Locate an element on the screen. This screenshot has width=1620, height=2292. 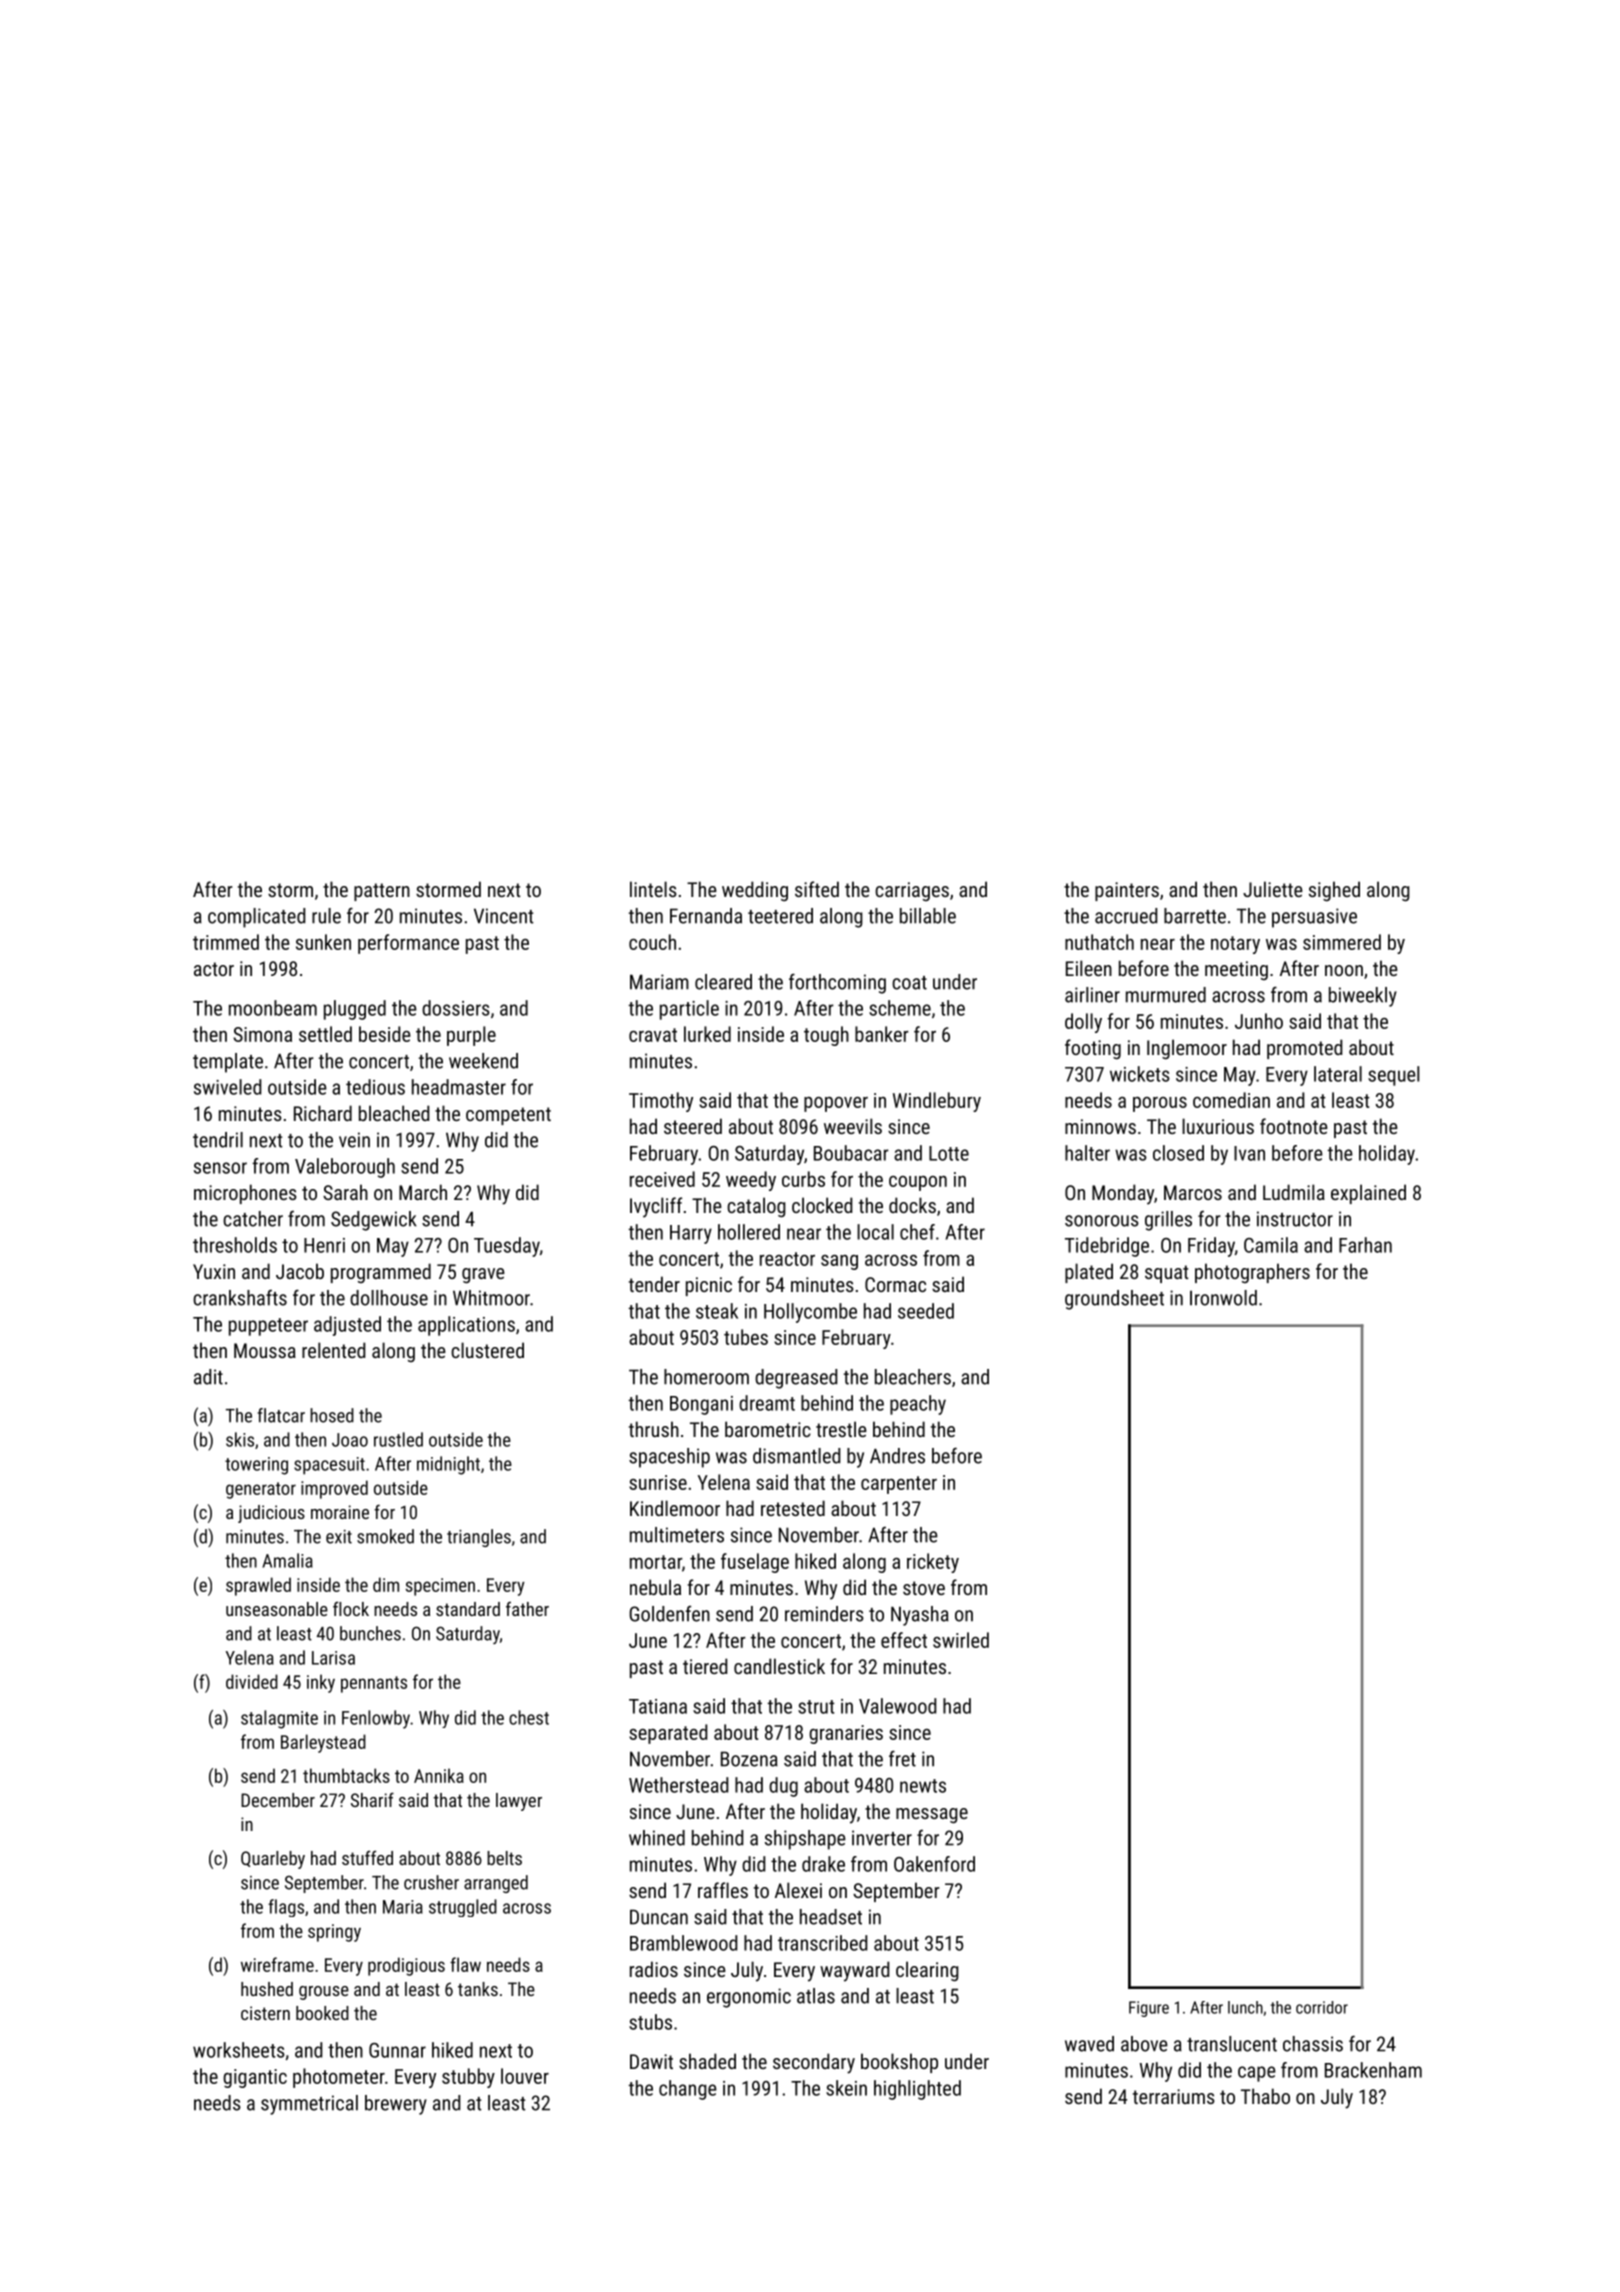
carriages is located at coordinates (912, 891).
